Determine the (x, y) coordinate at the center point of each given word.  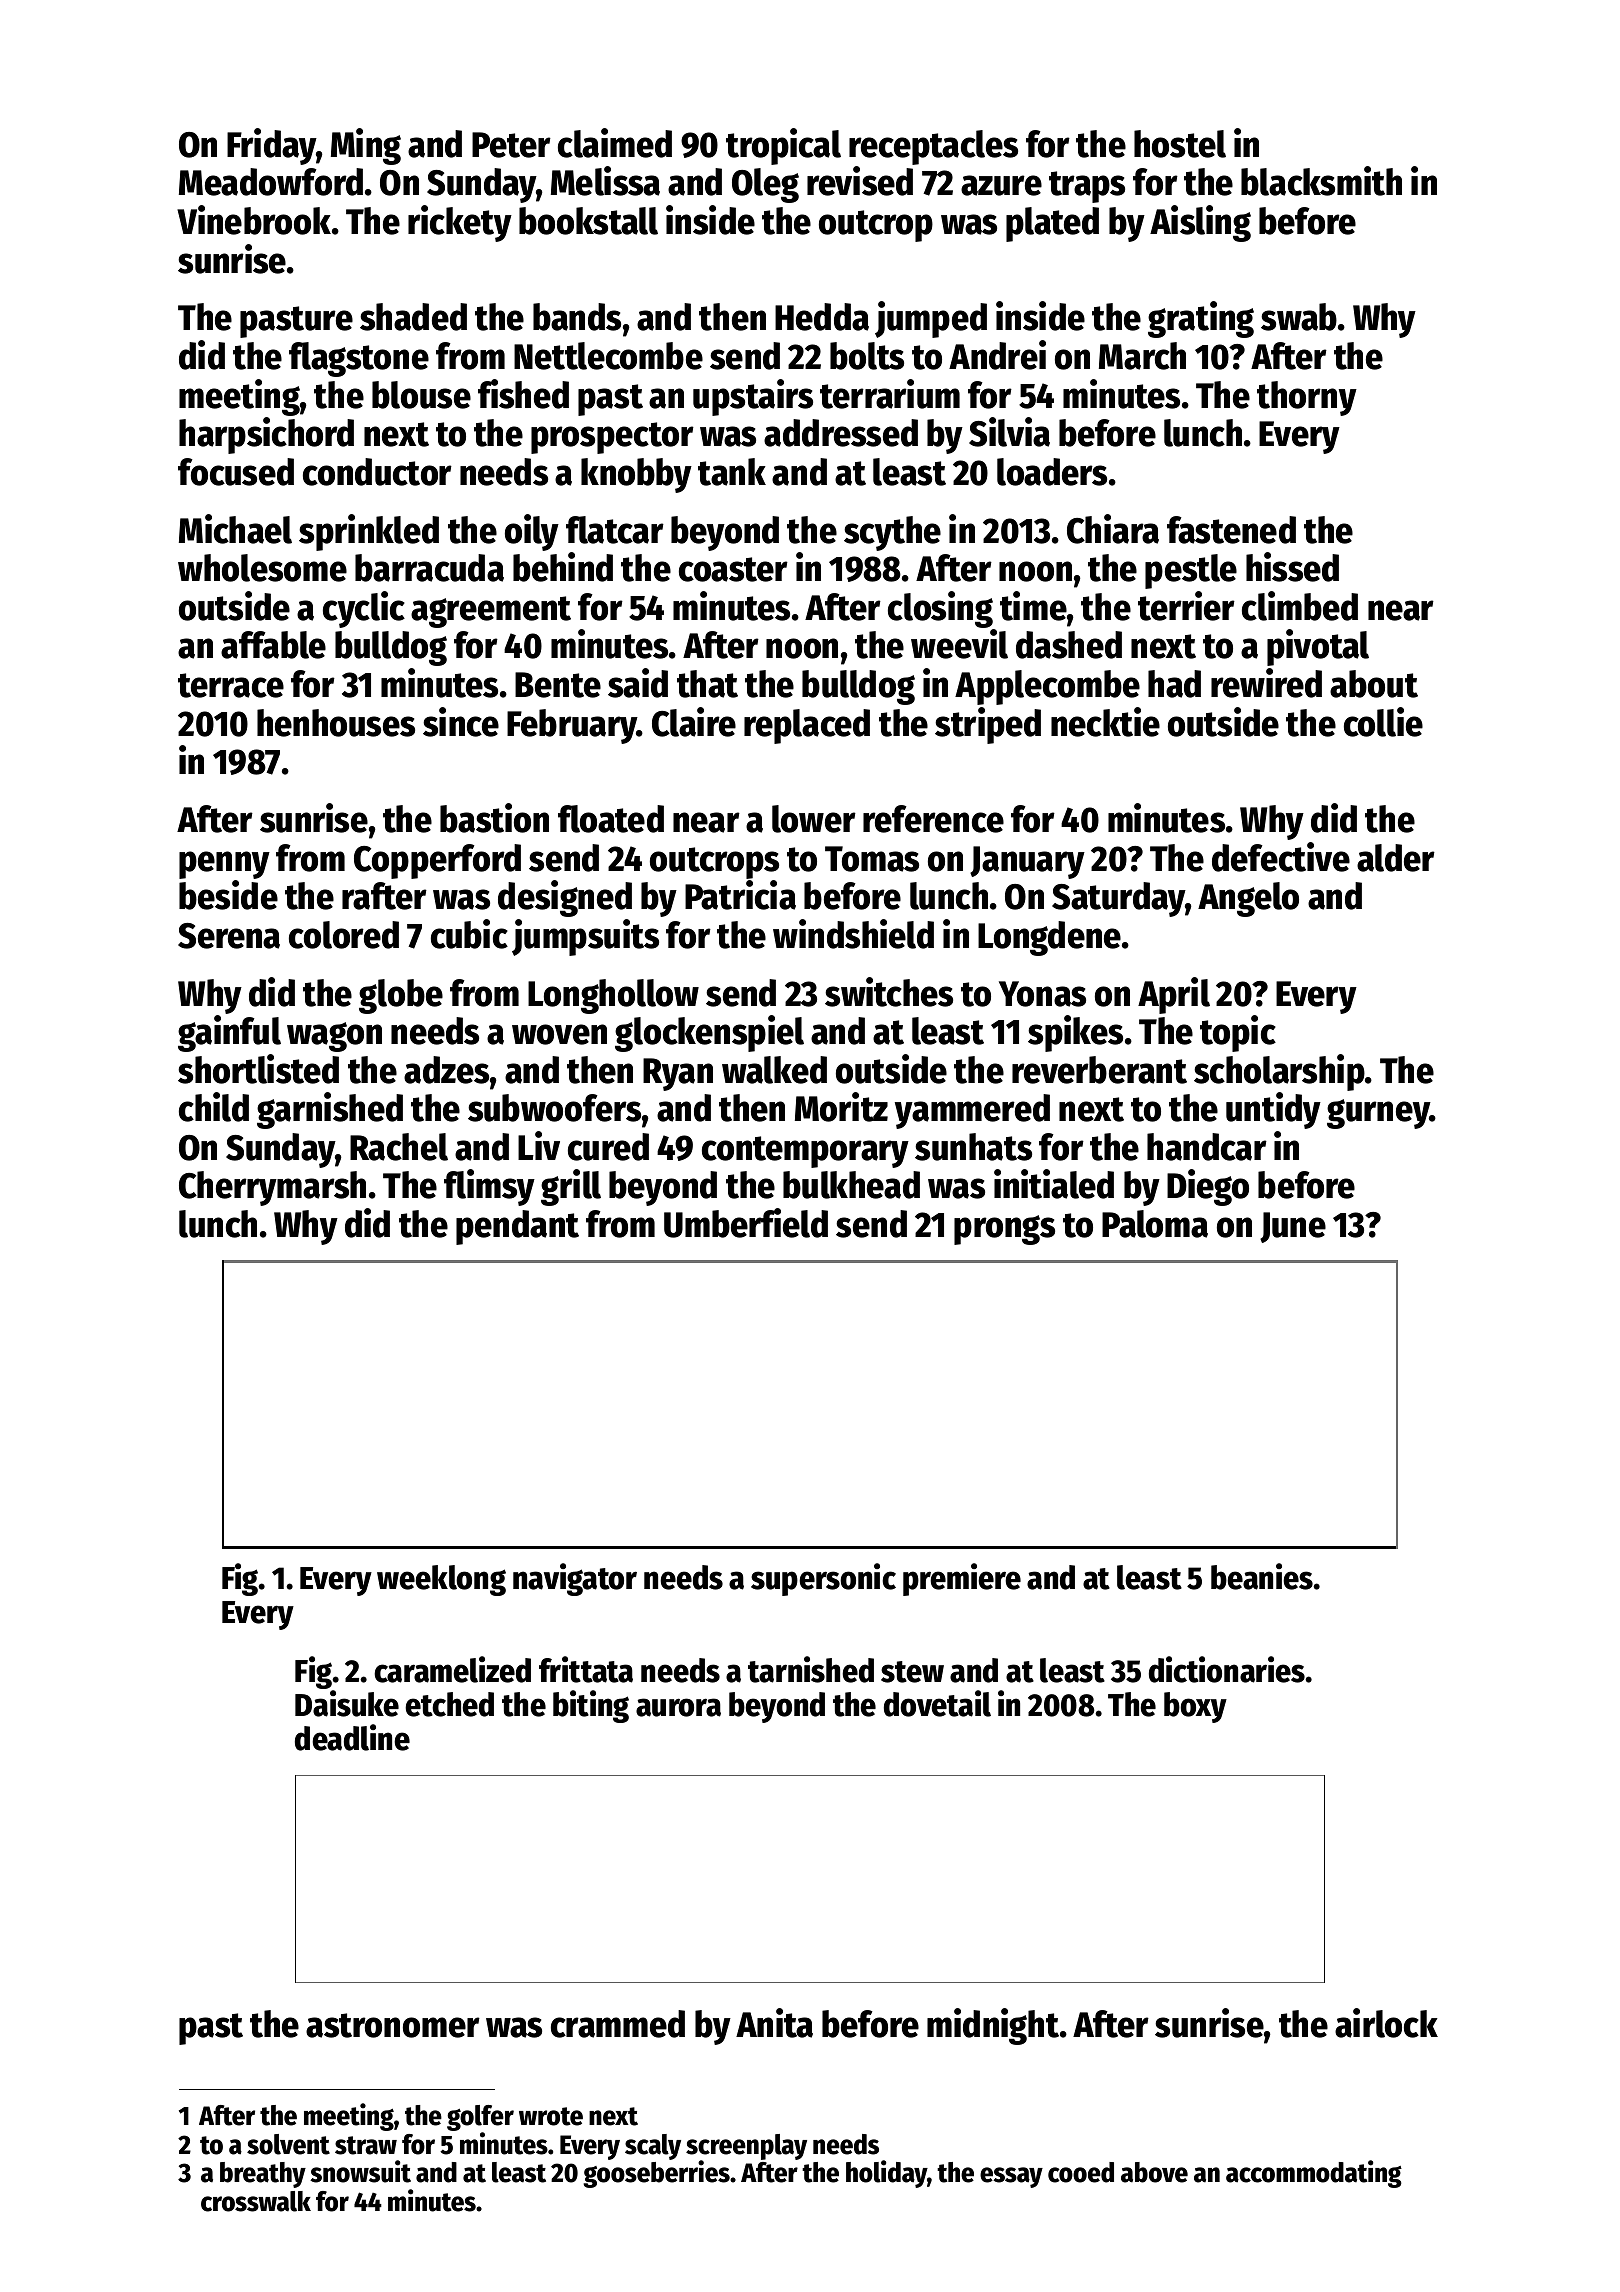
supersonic (823, 1579)
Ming (366, 146)
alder (1396, 858)
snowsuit (360, 2171)
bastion (494, 818)
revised (860, 181)
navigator (575, 1579)
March (1142, 356)
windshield (853, 934)
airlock (1386, 2023)
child (214, 1107)
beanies (1262, 1576)
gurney (1378, 1114)
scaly (653, 2147)
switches (889, 992)
